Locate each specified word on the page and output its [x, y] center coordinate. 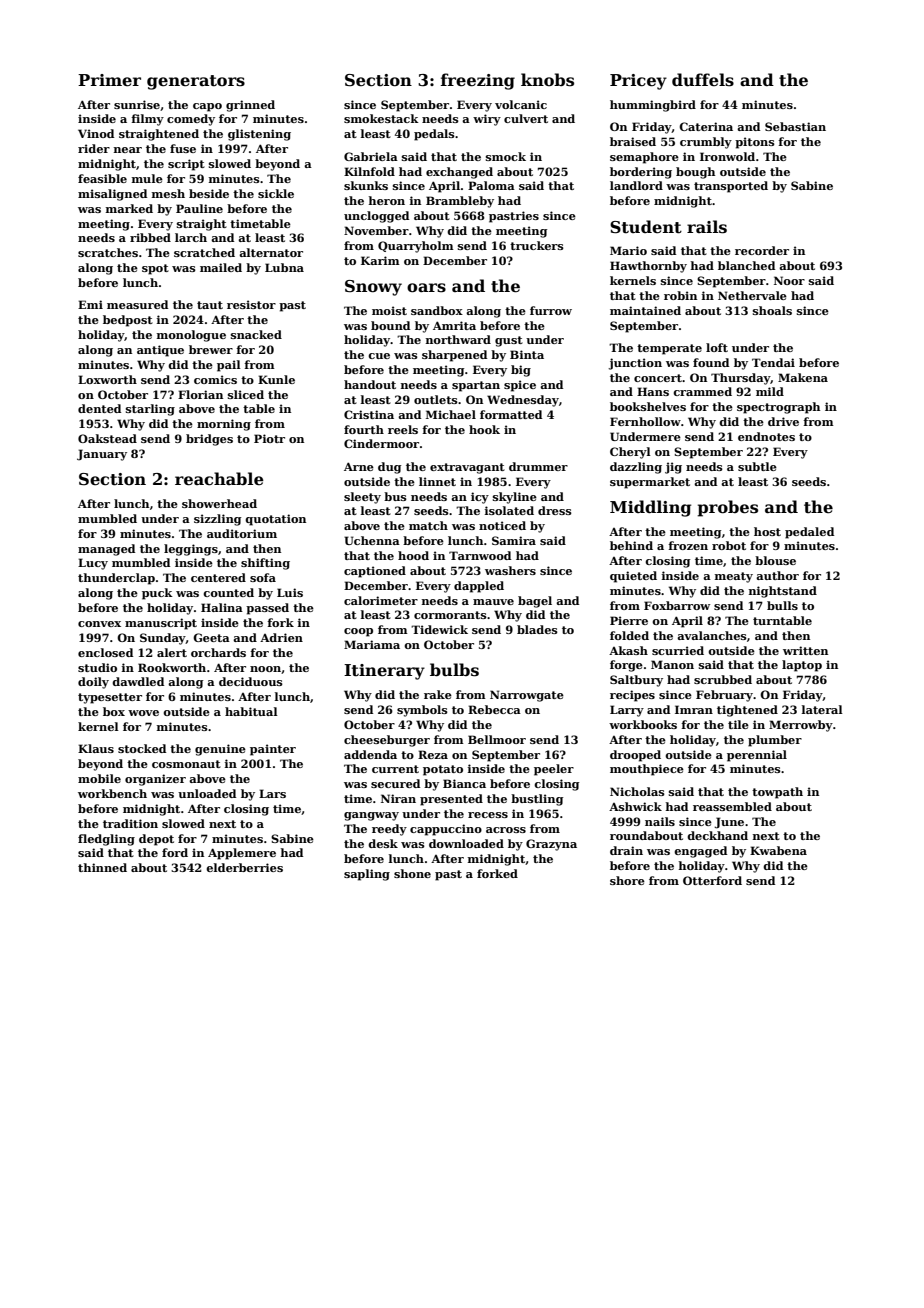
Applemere [242, 854]
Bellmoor [497, 739]
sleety [362, 498]
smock [506, 156]
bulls [782, 605]
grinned [250, 106]
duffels [703, 80]
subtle [757, 466]
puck [157, 594]
